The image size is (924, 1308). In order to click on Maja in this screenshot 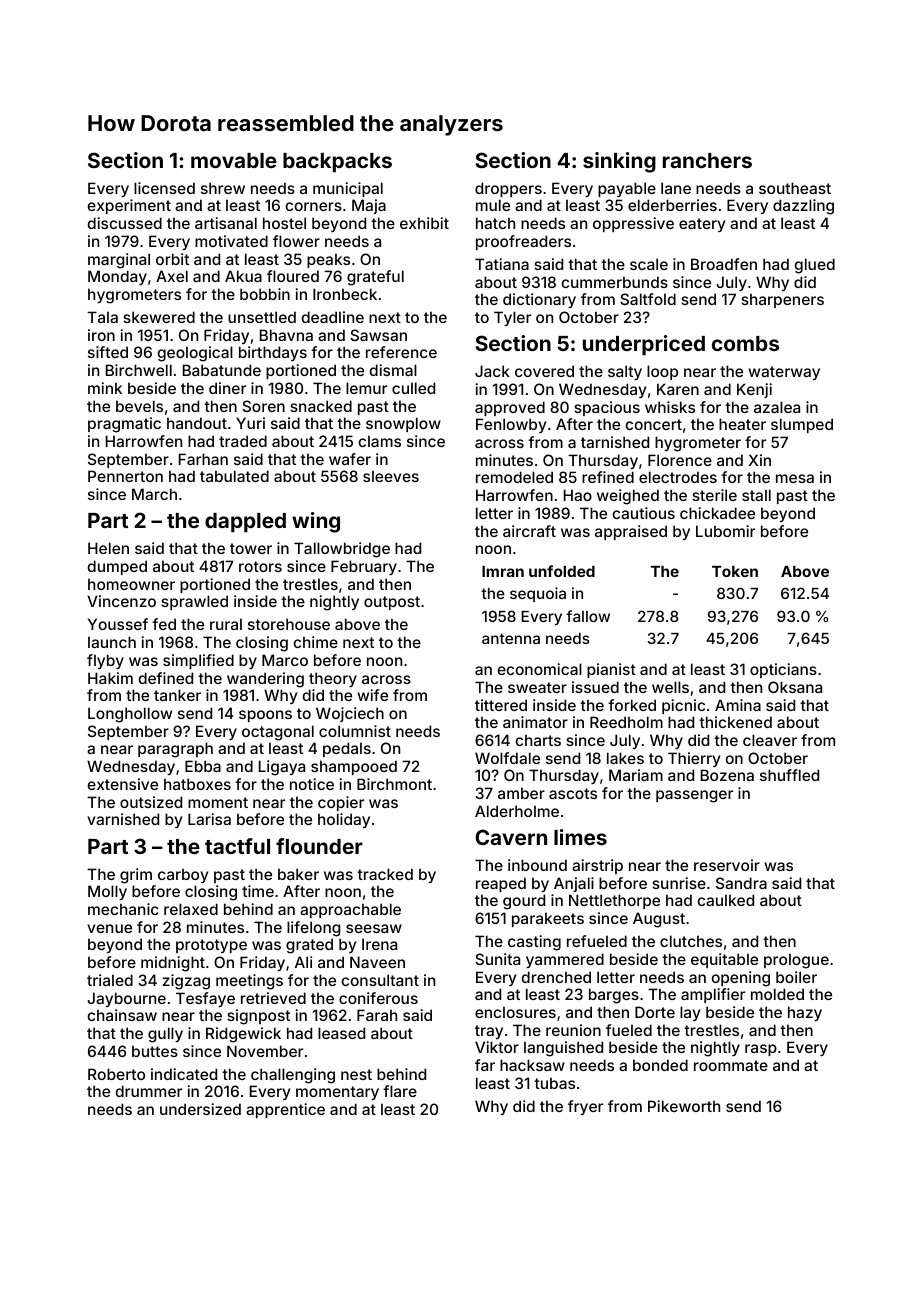, I will do `click(369, 206)`.
